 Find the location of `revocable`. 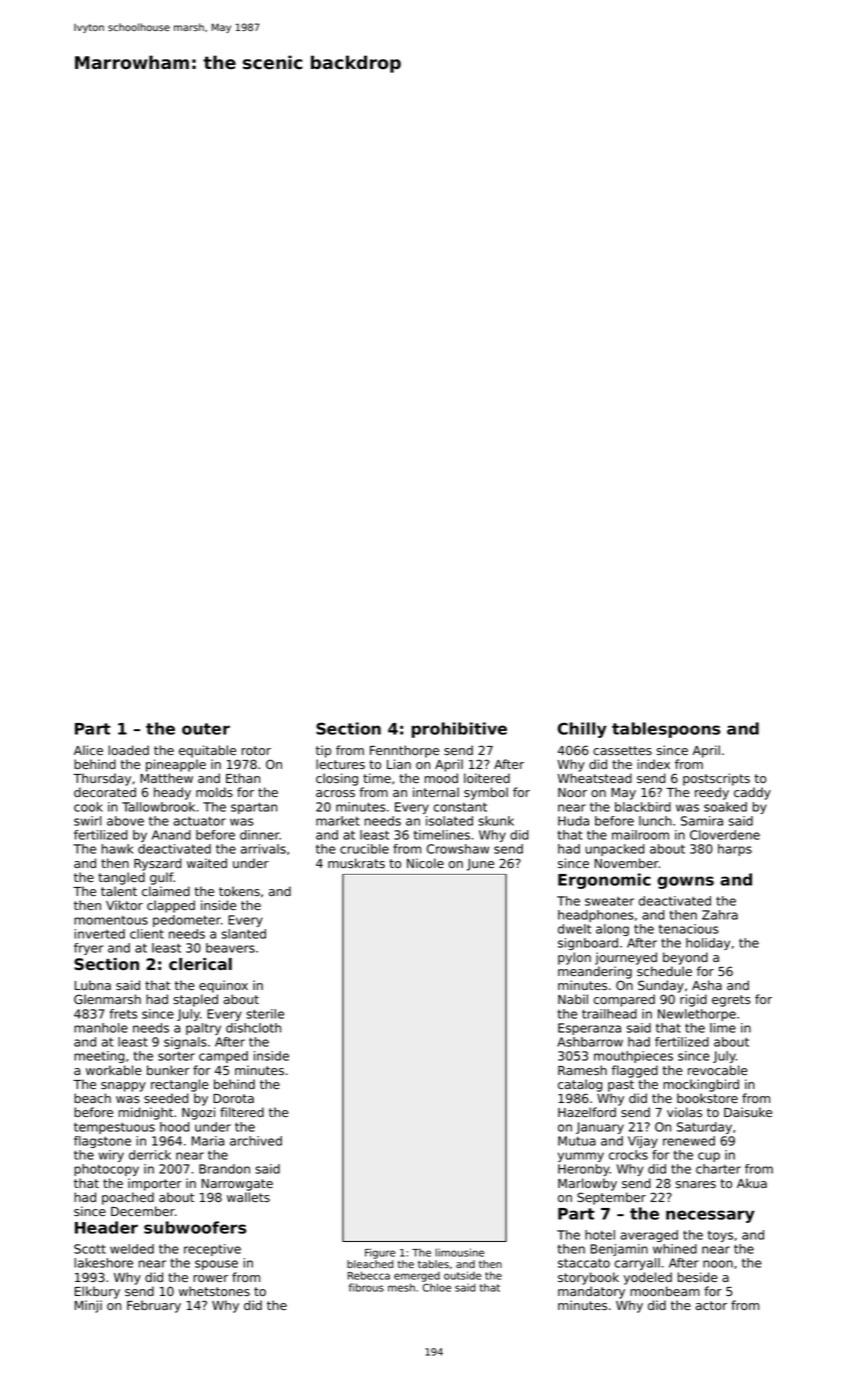

revocable is located at coordinates (717, 1070).
